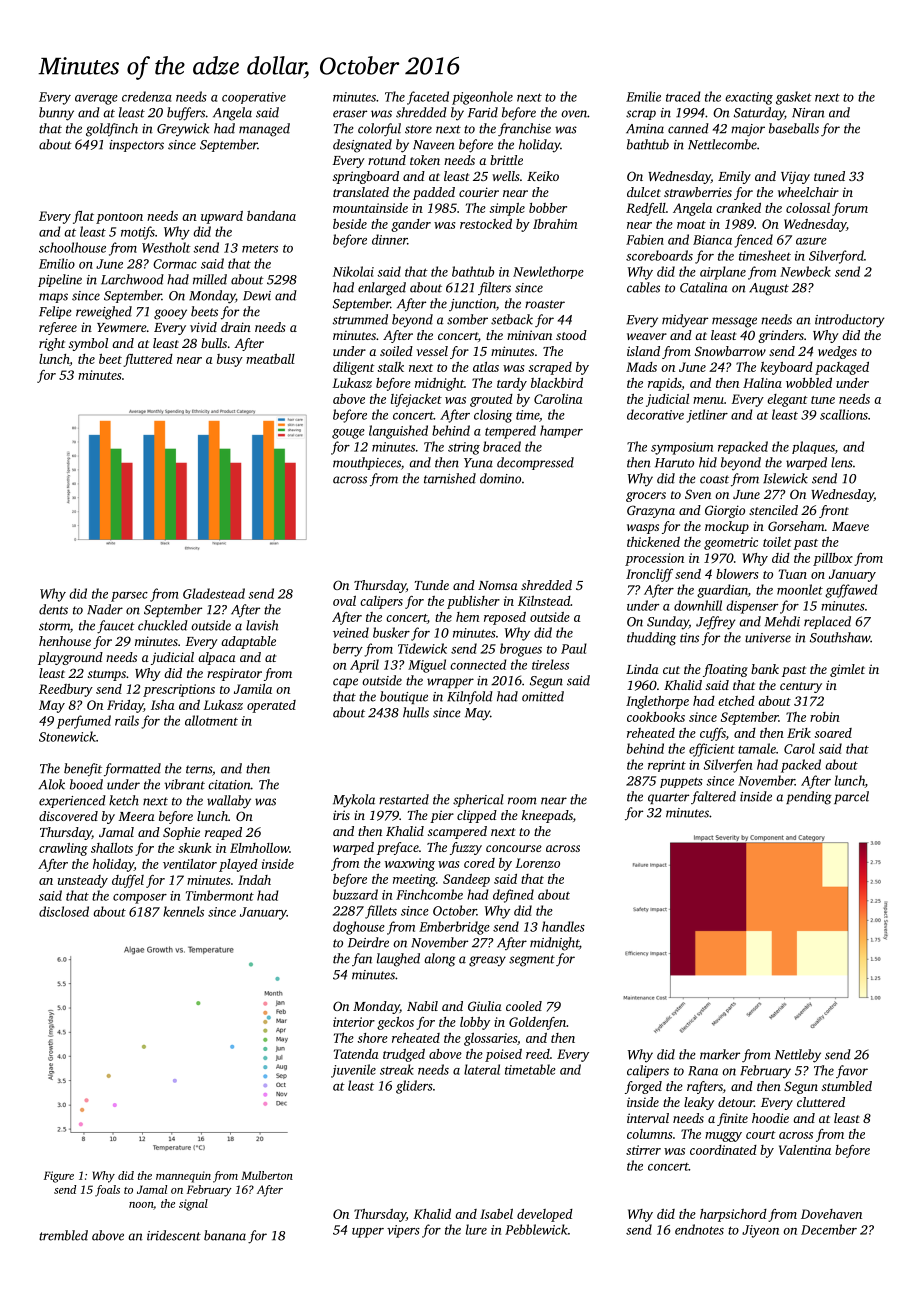 This document has height=1308, width=924. Describe the element at coordinates (683, 96) in the document. I see `traced` at that location.
